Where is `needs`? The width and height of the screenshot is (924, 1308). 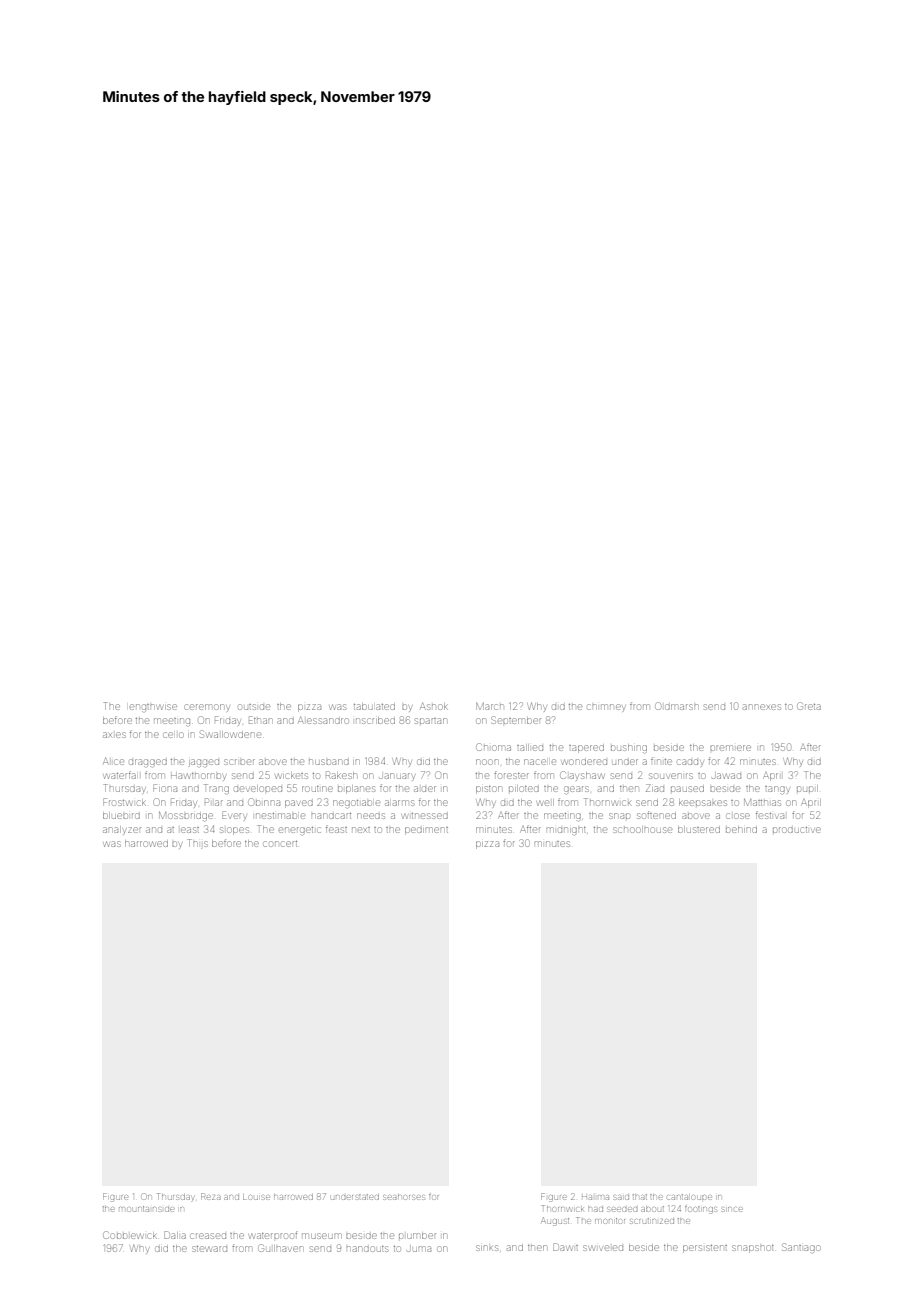
needs is located at coordinates (371, 816).
